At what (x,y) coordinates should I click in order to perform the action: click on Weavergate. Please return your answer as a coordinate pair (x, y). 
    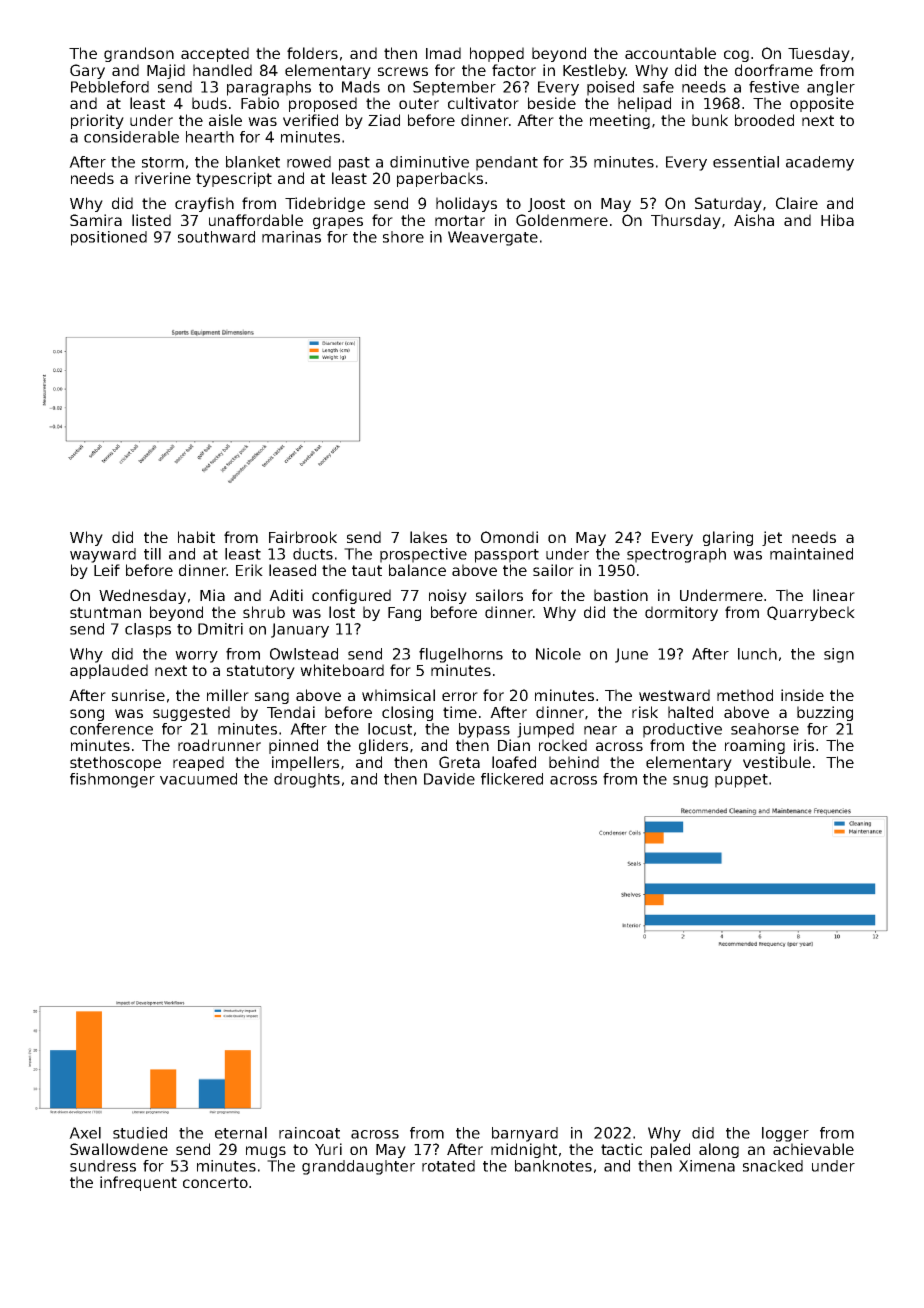
    Looking at the image, I should click on (493, 238).
